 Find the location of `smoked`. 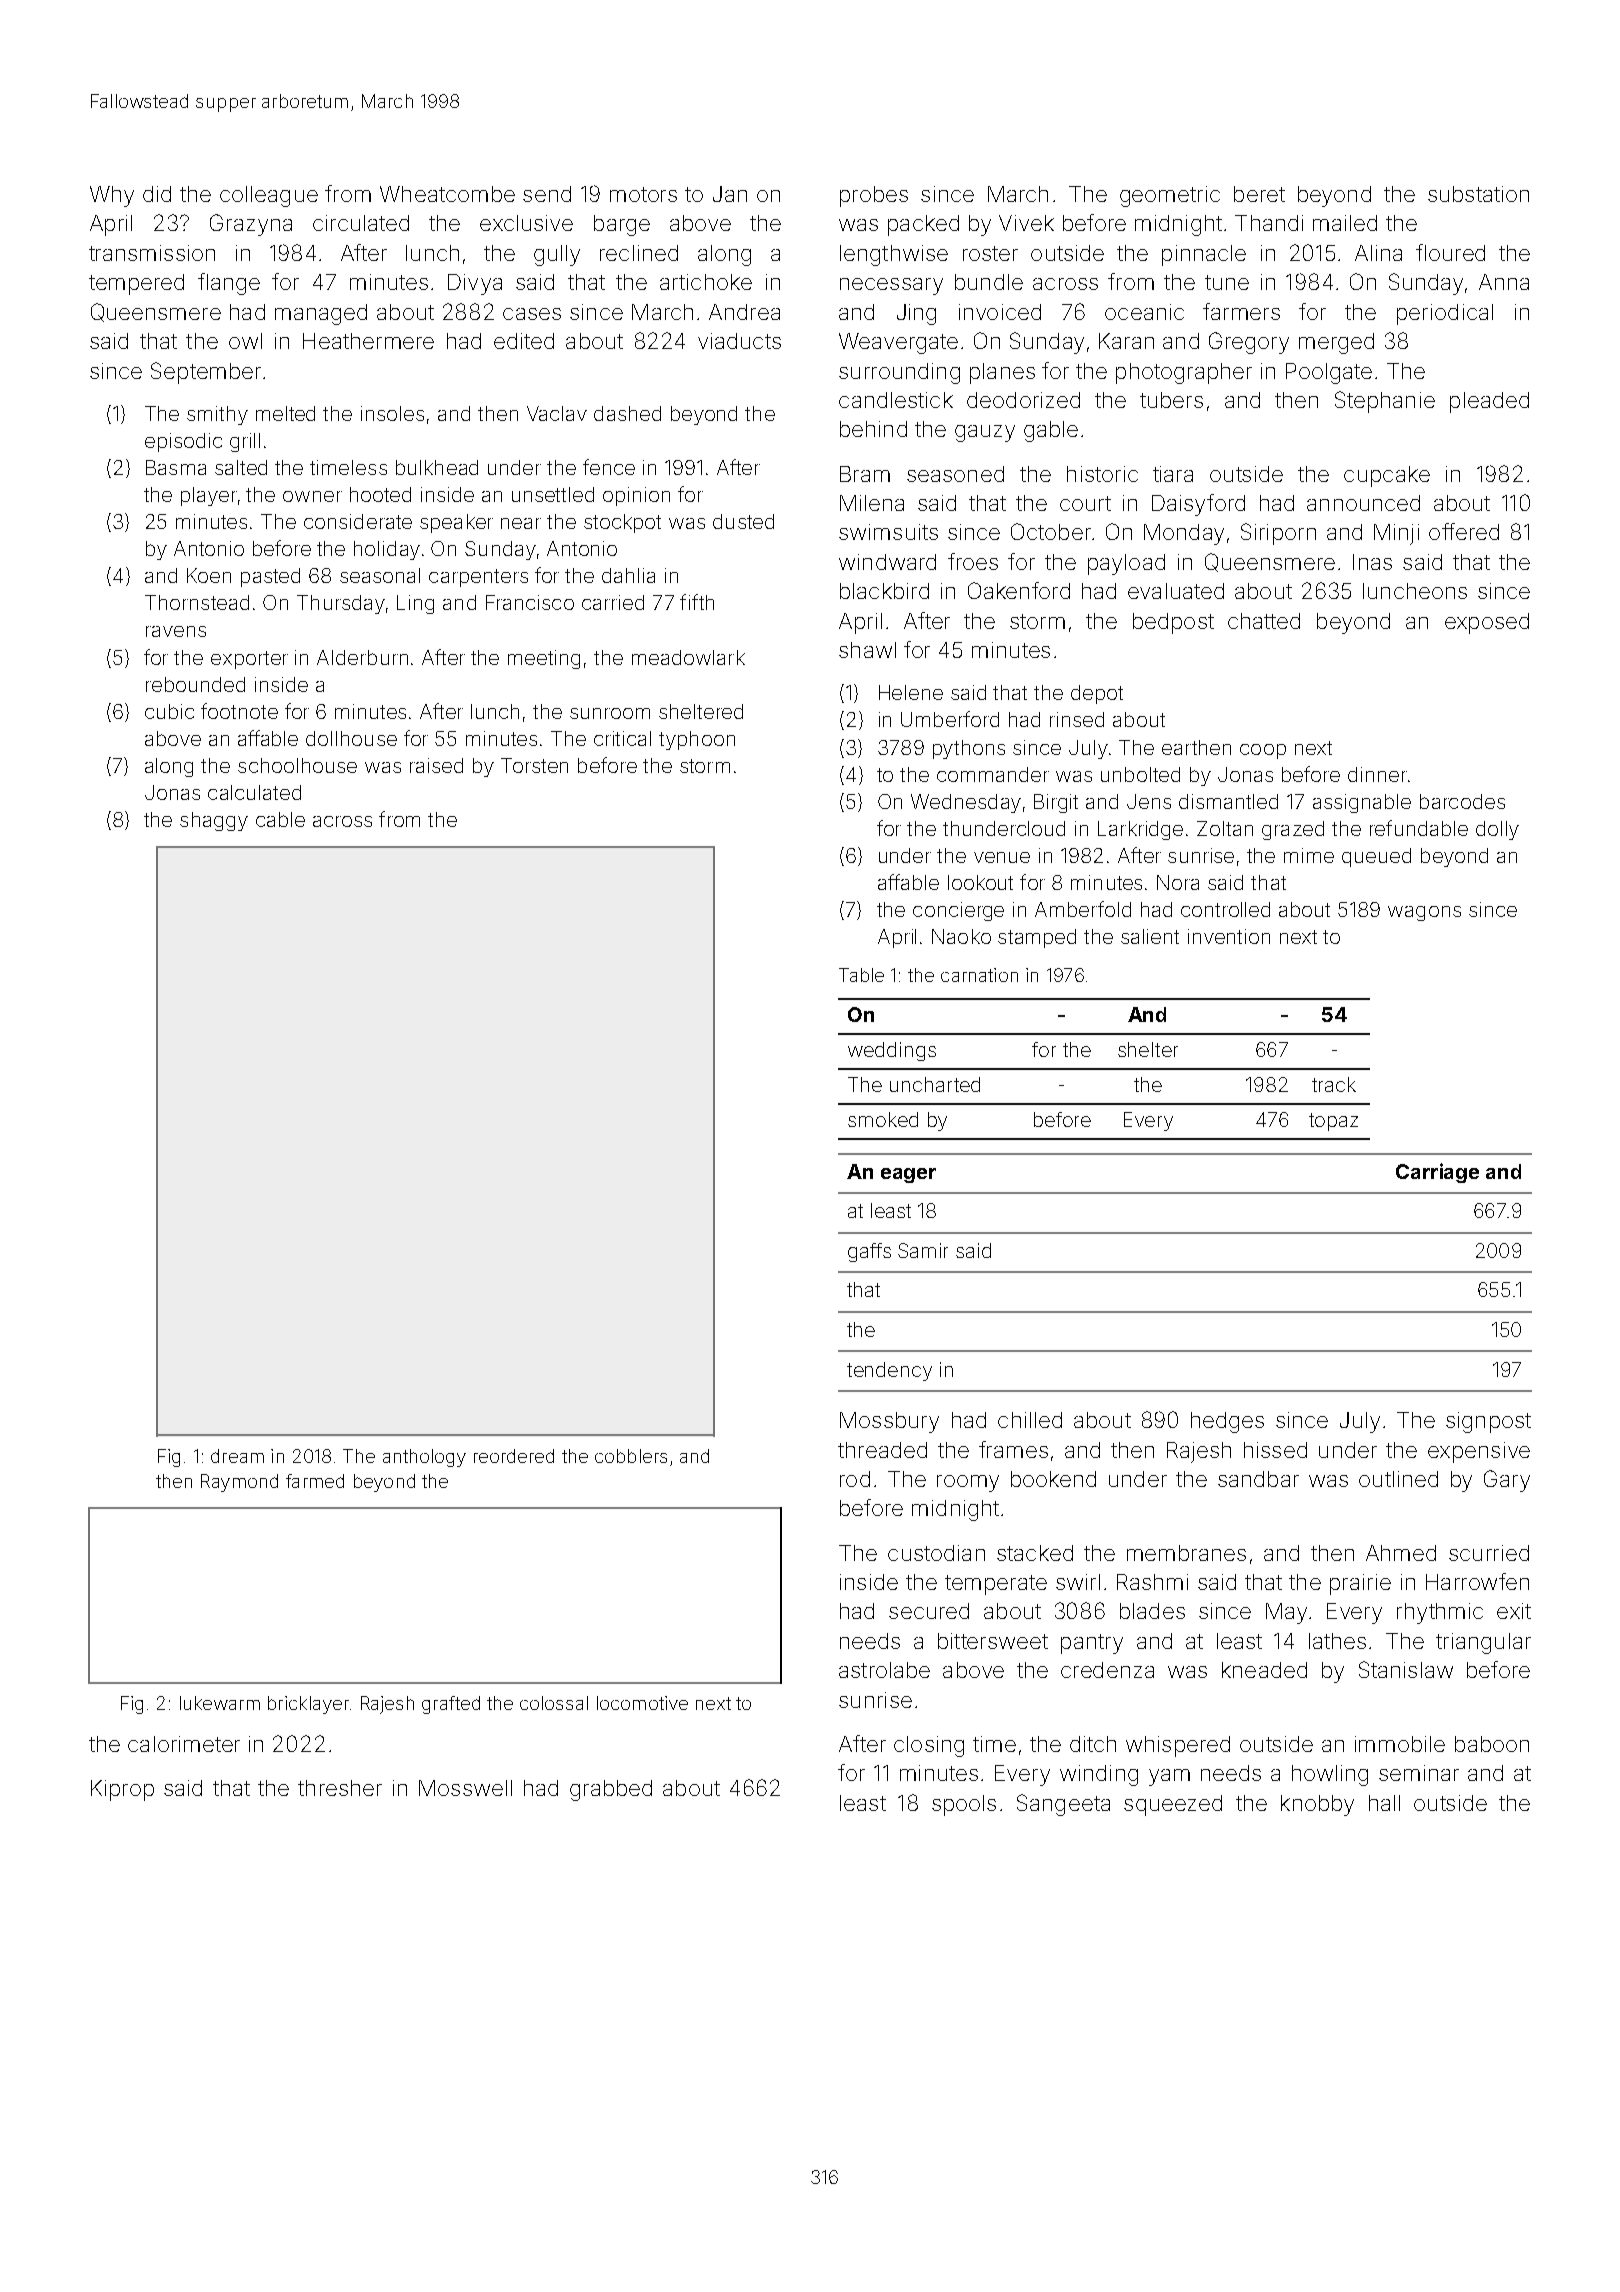

smoked is located at coordinates (883, 1119).
